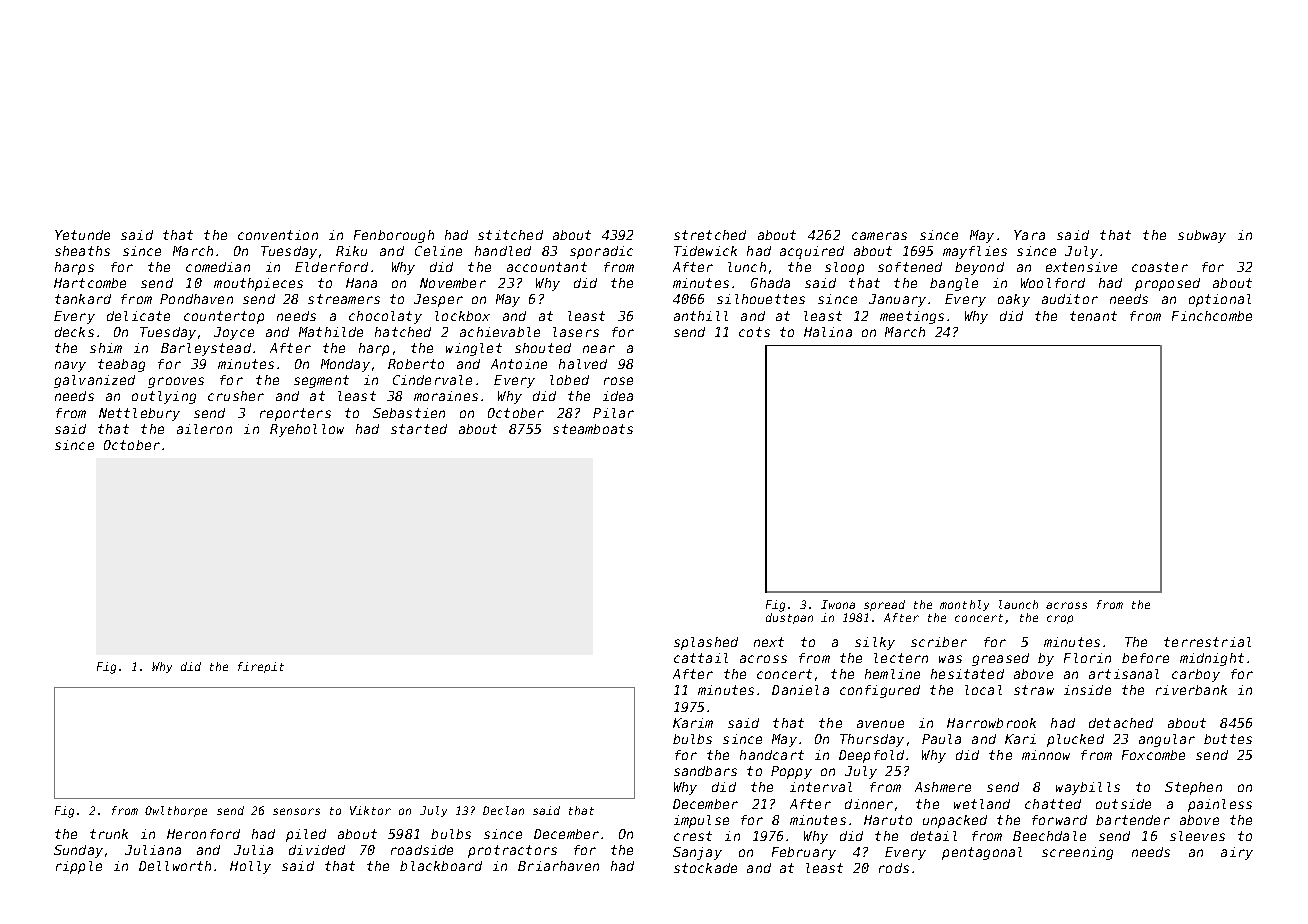  Describe the element at coordinates (828, 332) in the image. I see `Halina` at that location.
